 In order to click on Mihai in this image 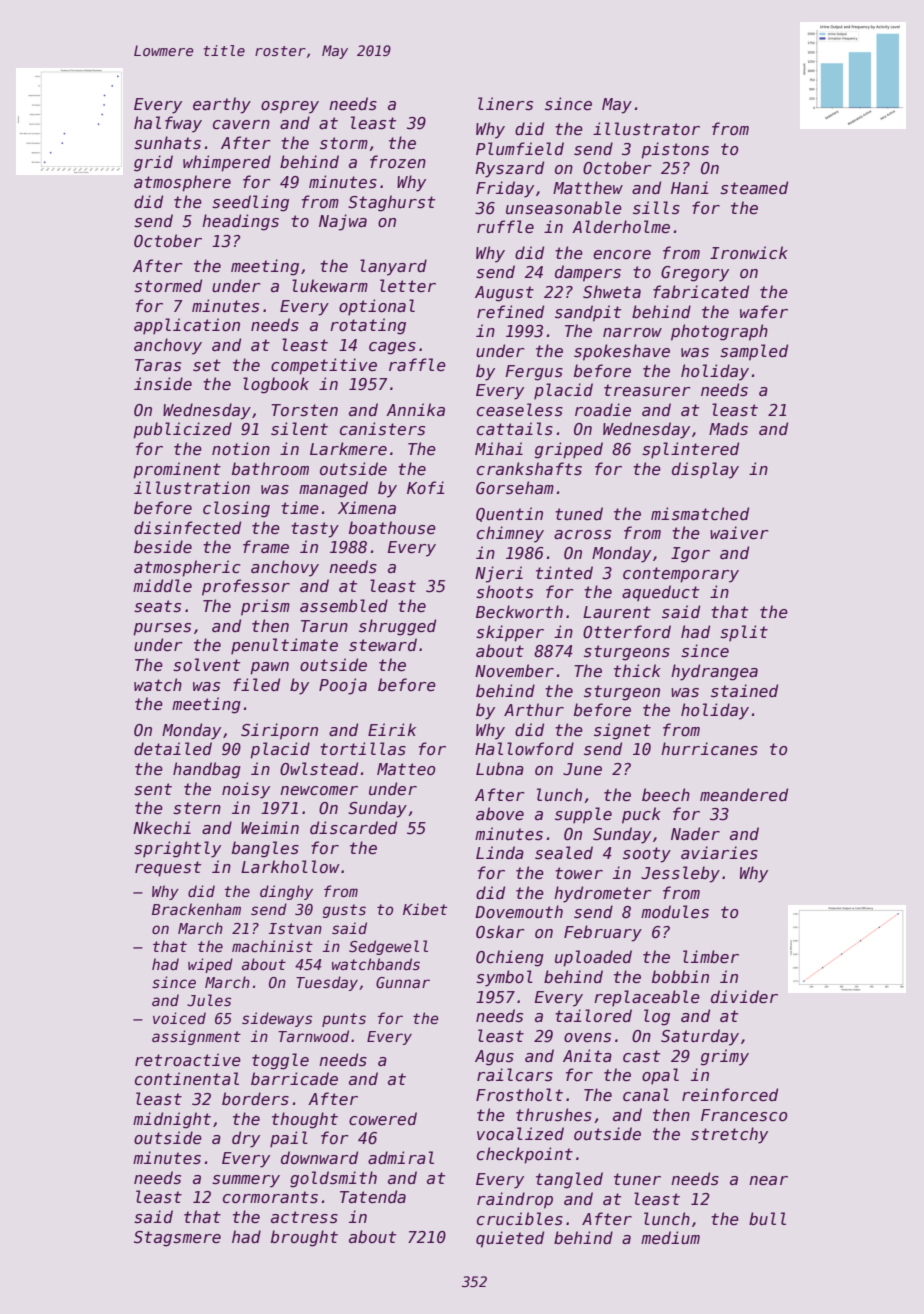, I will do `click(499, 448)`.
